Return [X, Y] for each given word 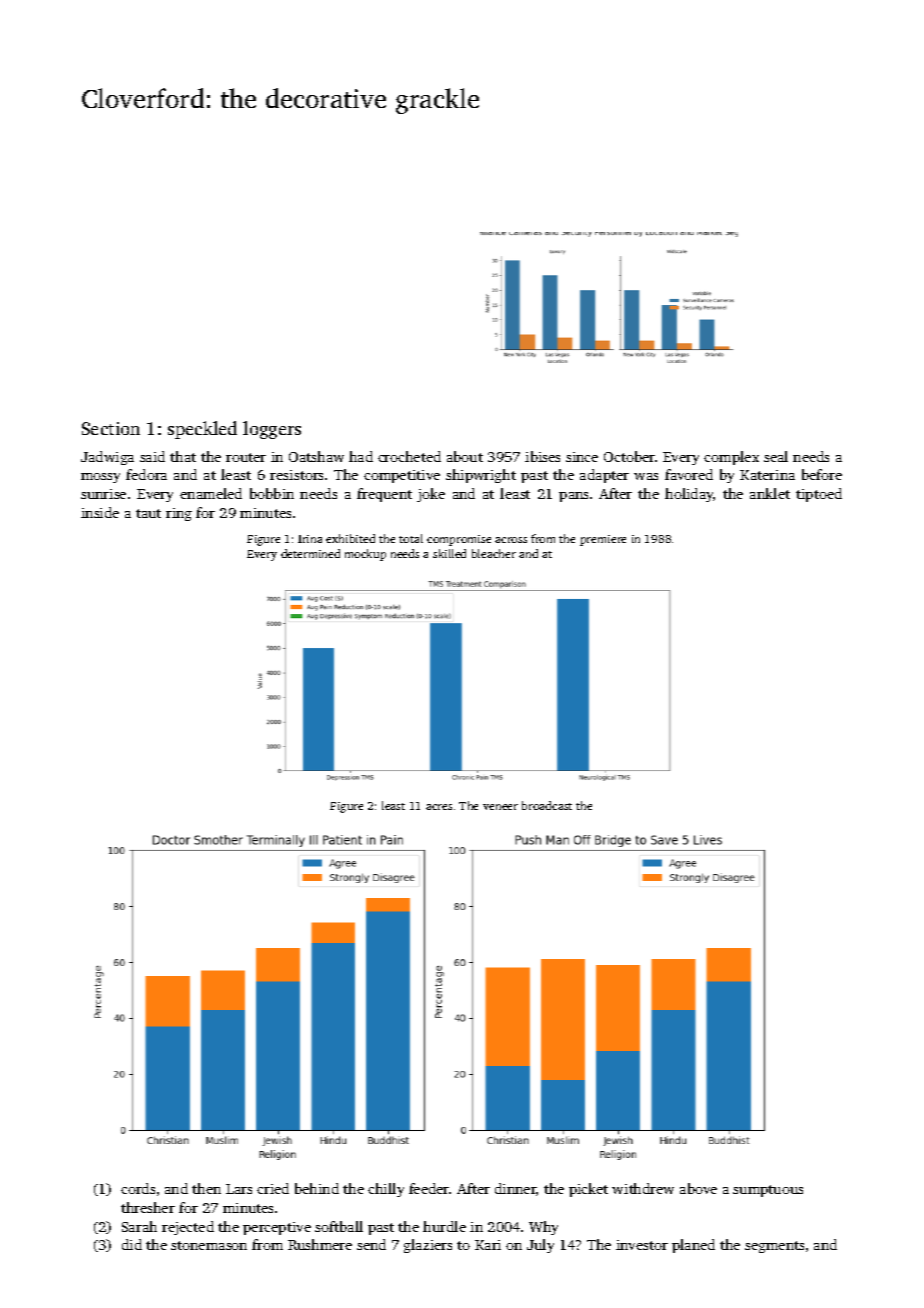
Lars [239, 1189]
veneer [500, 807]
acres [439, 807]
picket [588, 1190]
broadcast [547, 805]
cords [138, 1188]
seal [776, 456]
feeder [429, 1188]
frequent [384, 495]
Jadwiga [107, 458]
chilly [386, 1190]
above [698, 1188]
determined [310, 553]
